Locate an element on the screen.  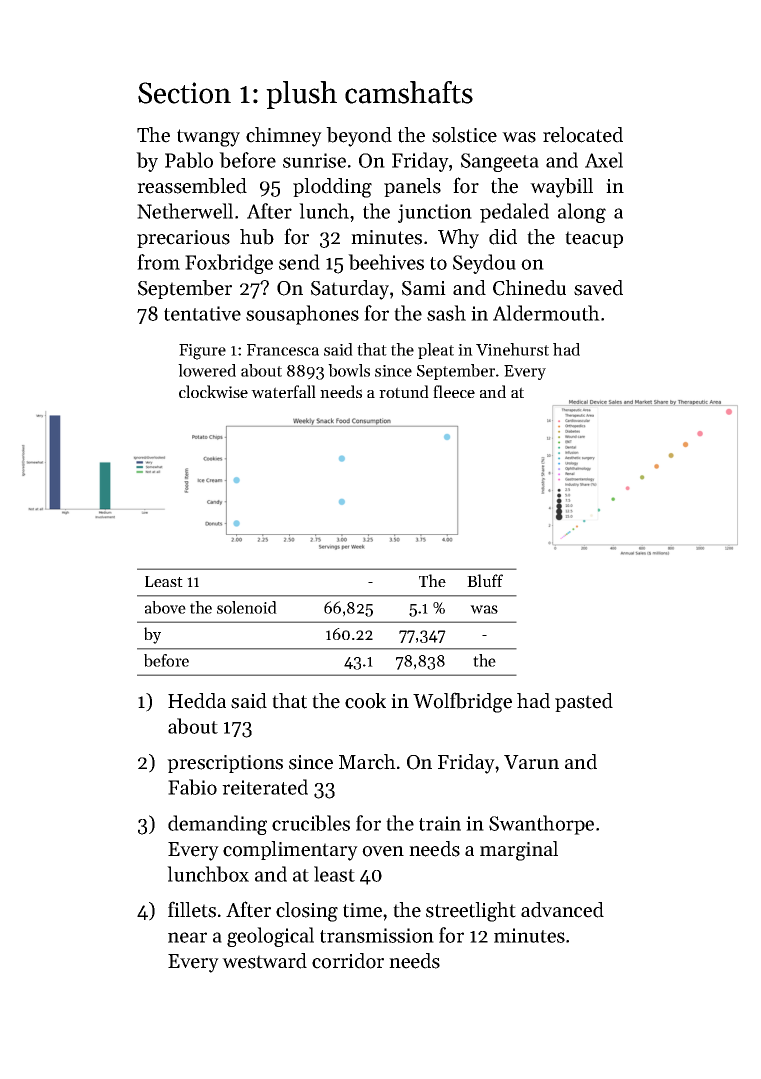
clockwise is located at coordinates (213, 391).
